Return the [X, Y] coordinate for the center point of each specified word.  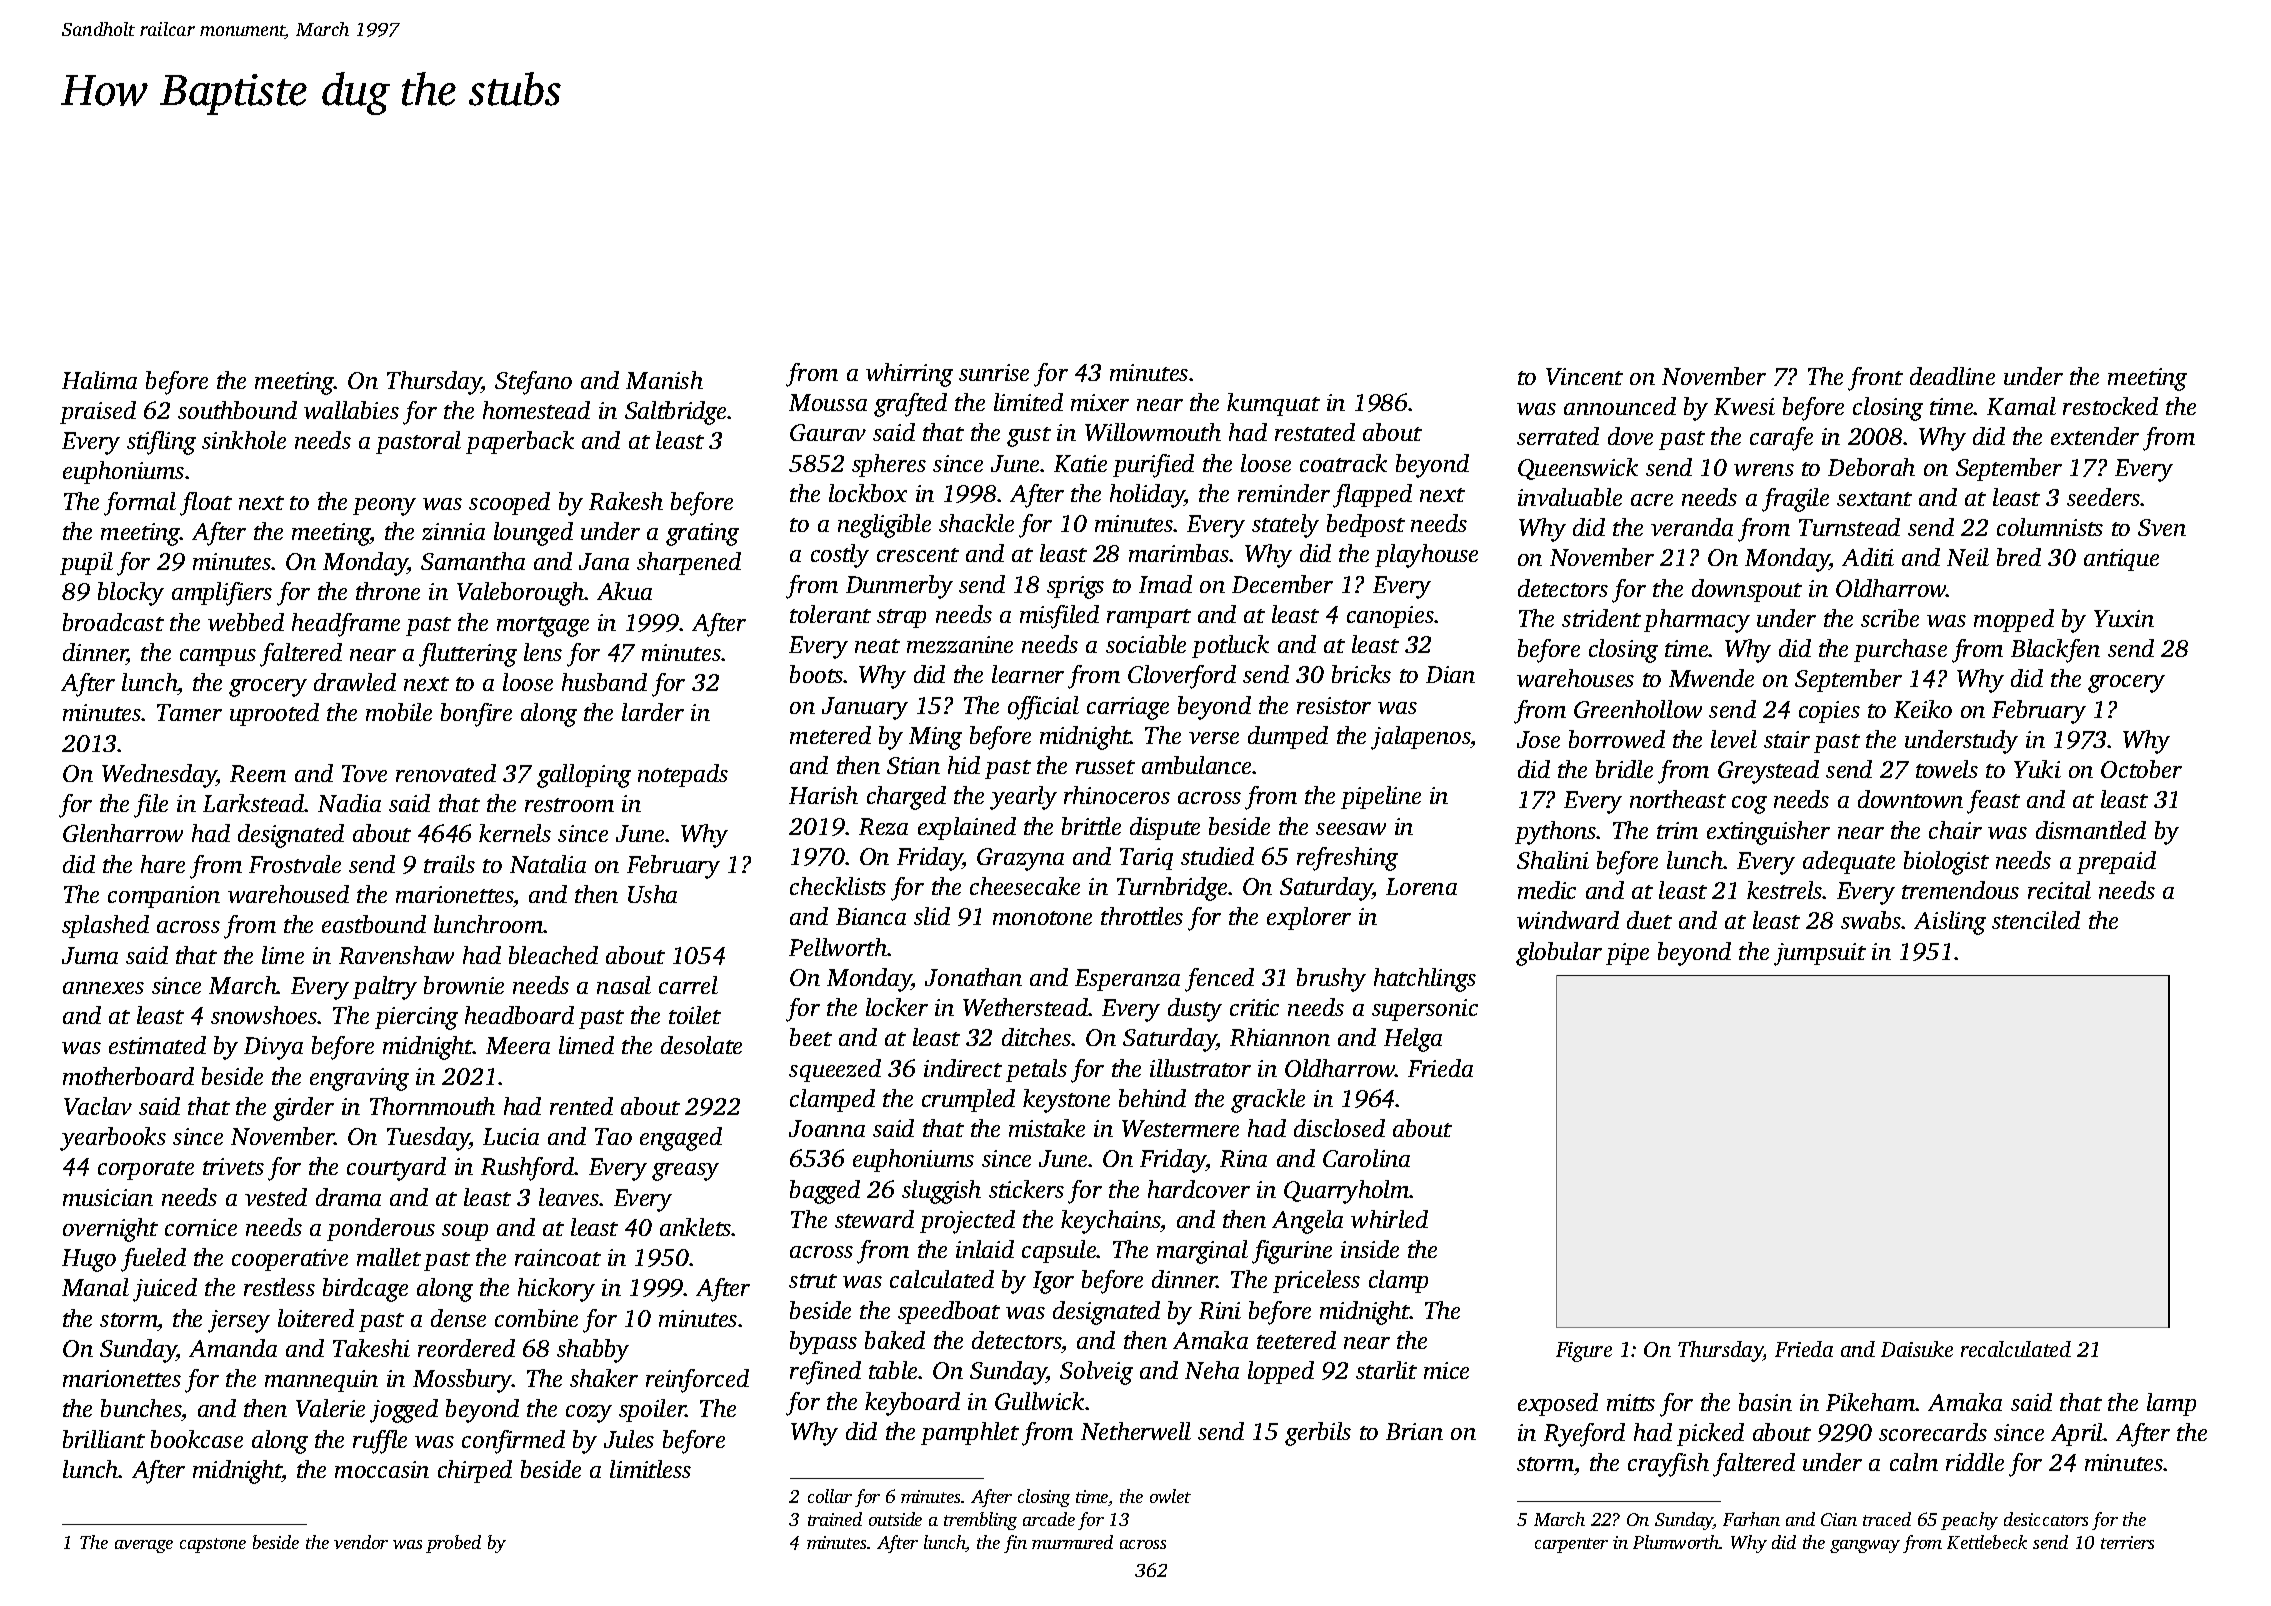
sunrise [994, 372]
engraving [359, 1079]
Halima [99, 380]
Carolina [1366, 1158]
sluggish [941, 1192]
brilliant [104, 1439]
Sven [2162, 527]
